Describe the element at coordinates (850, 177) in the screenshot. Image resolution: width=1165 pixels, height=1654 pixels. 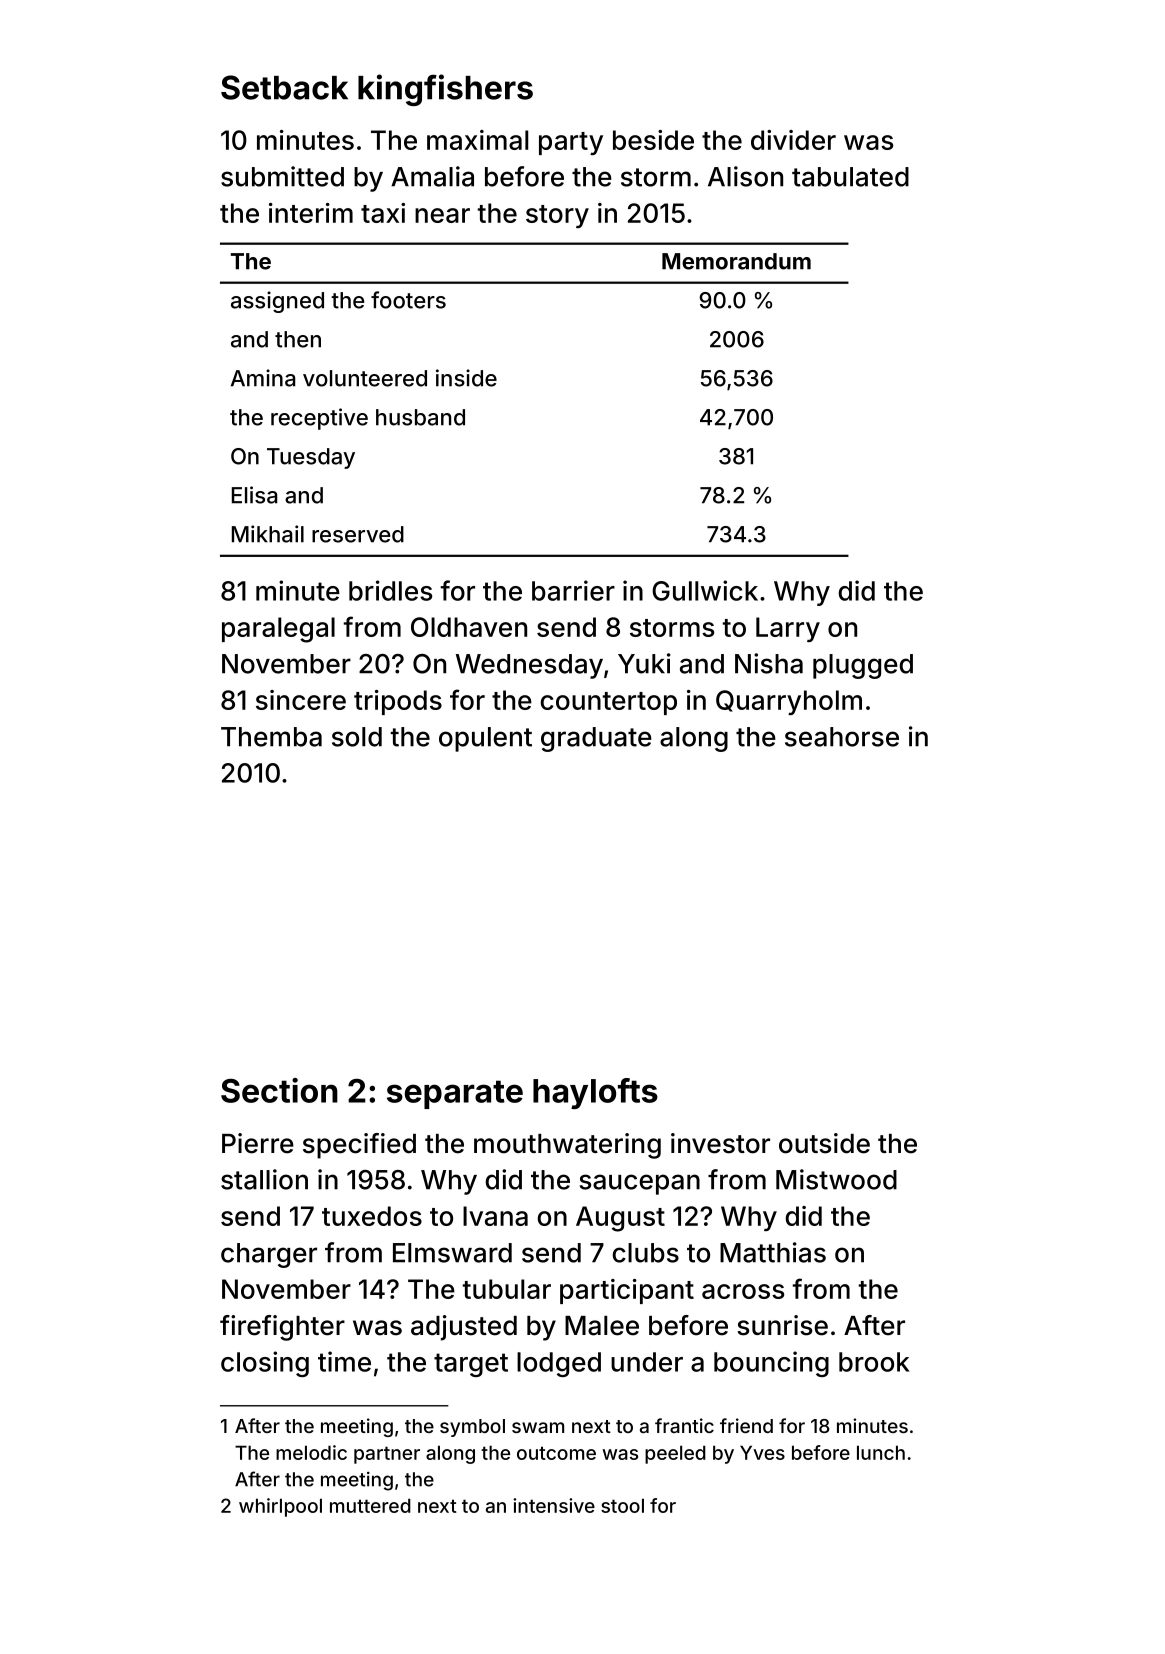
I see `tabulated` at that location.
